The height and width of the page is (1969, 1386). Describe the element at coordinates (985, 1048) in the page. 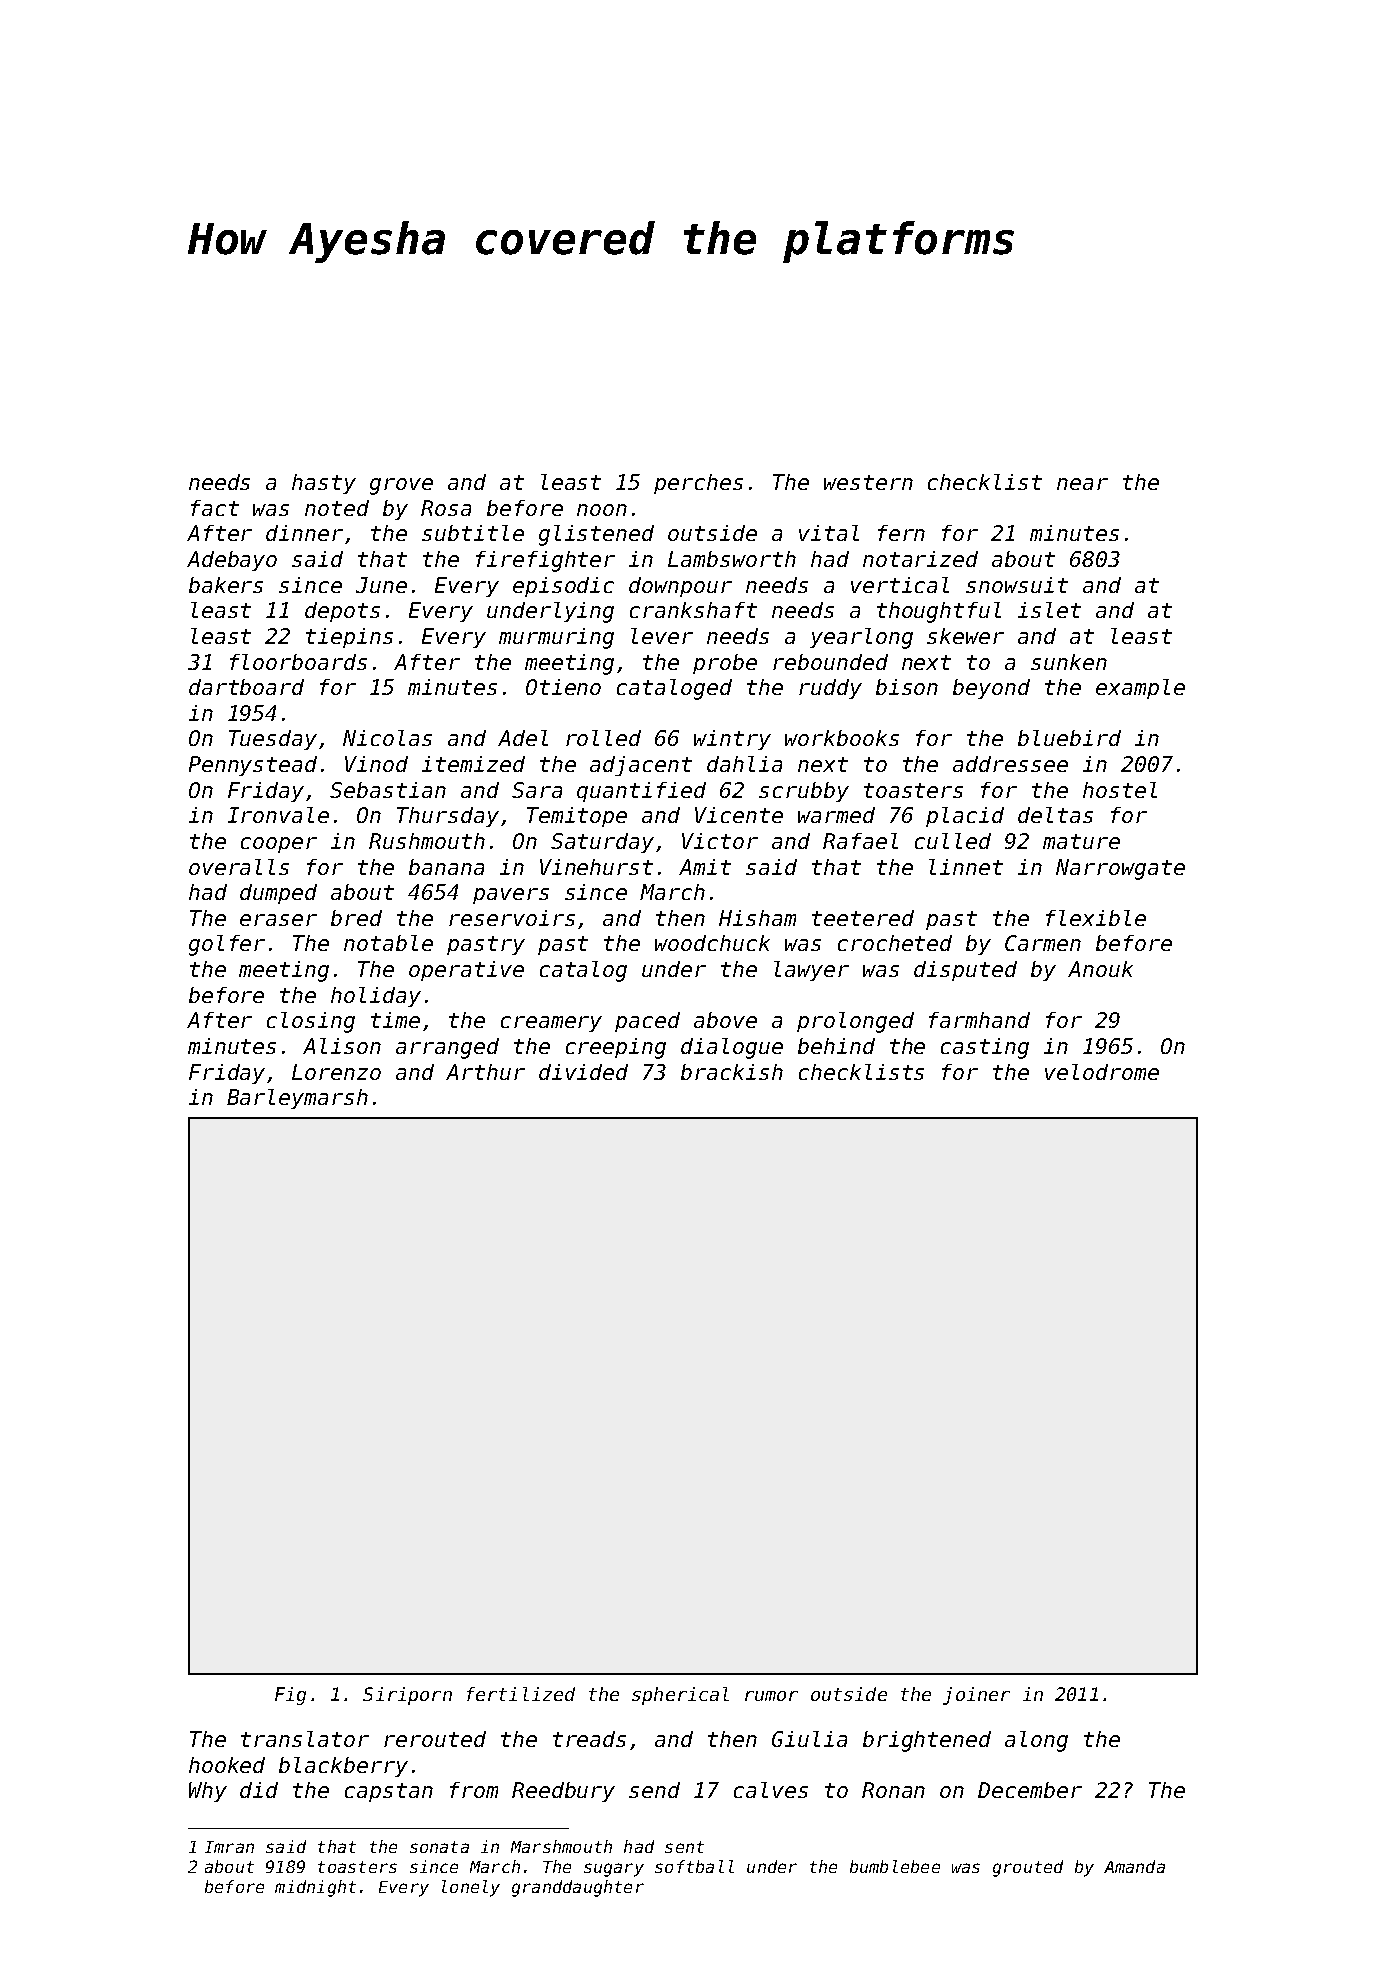

I see `casting` at that location.
